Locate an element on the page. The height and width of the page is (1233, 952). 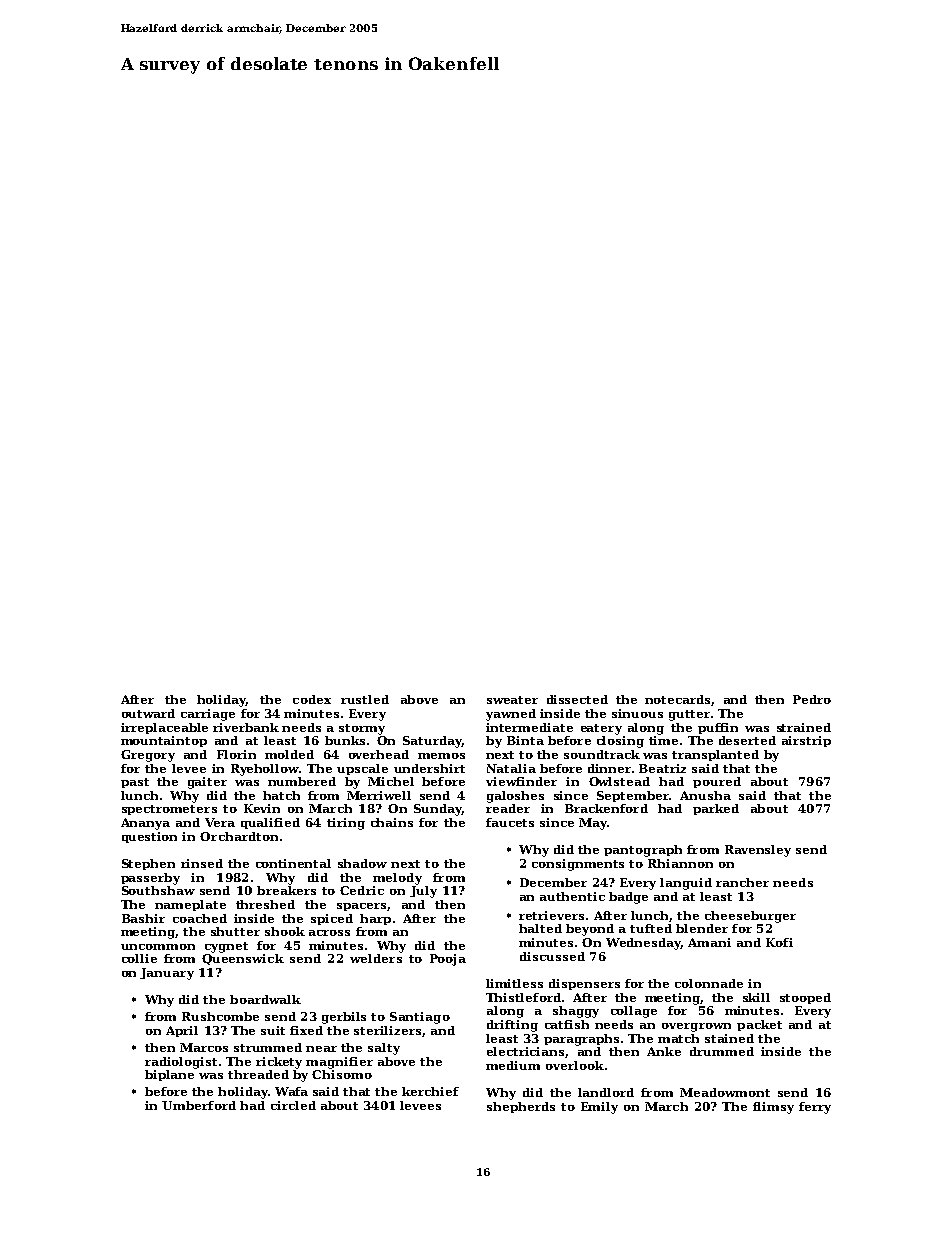
rustled is located at coordinates (365, 699).
